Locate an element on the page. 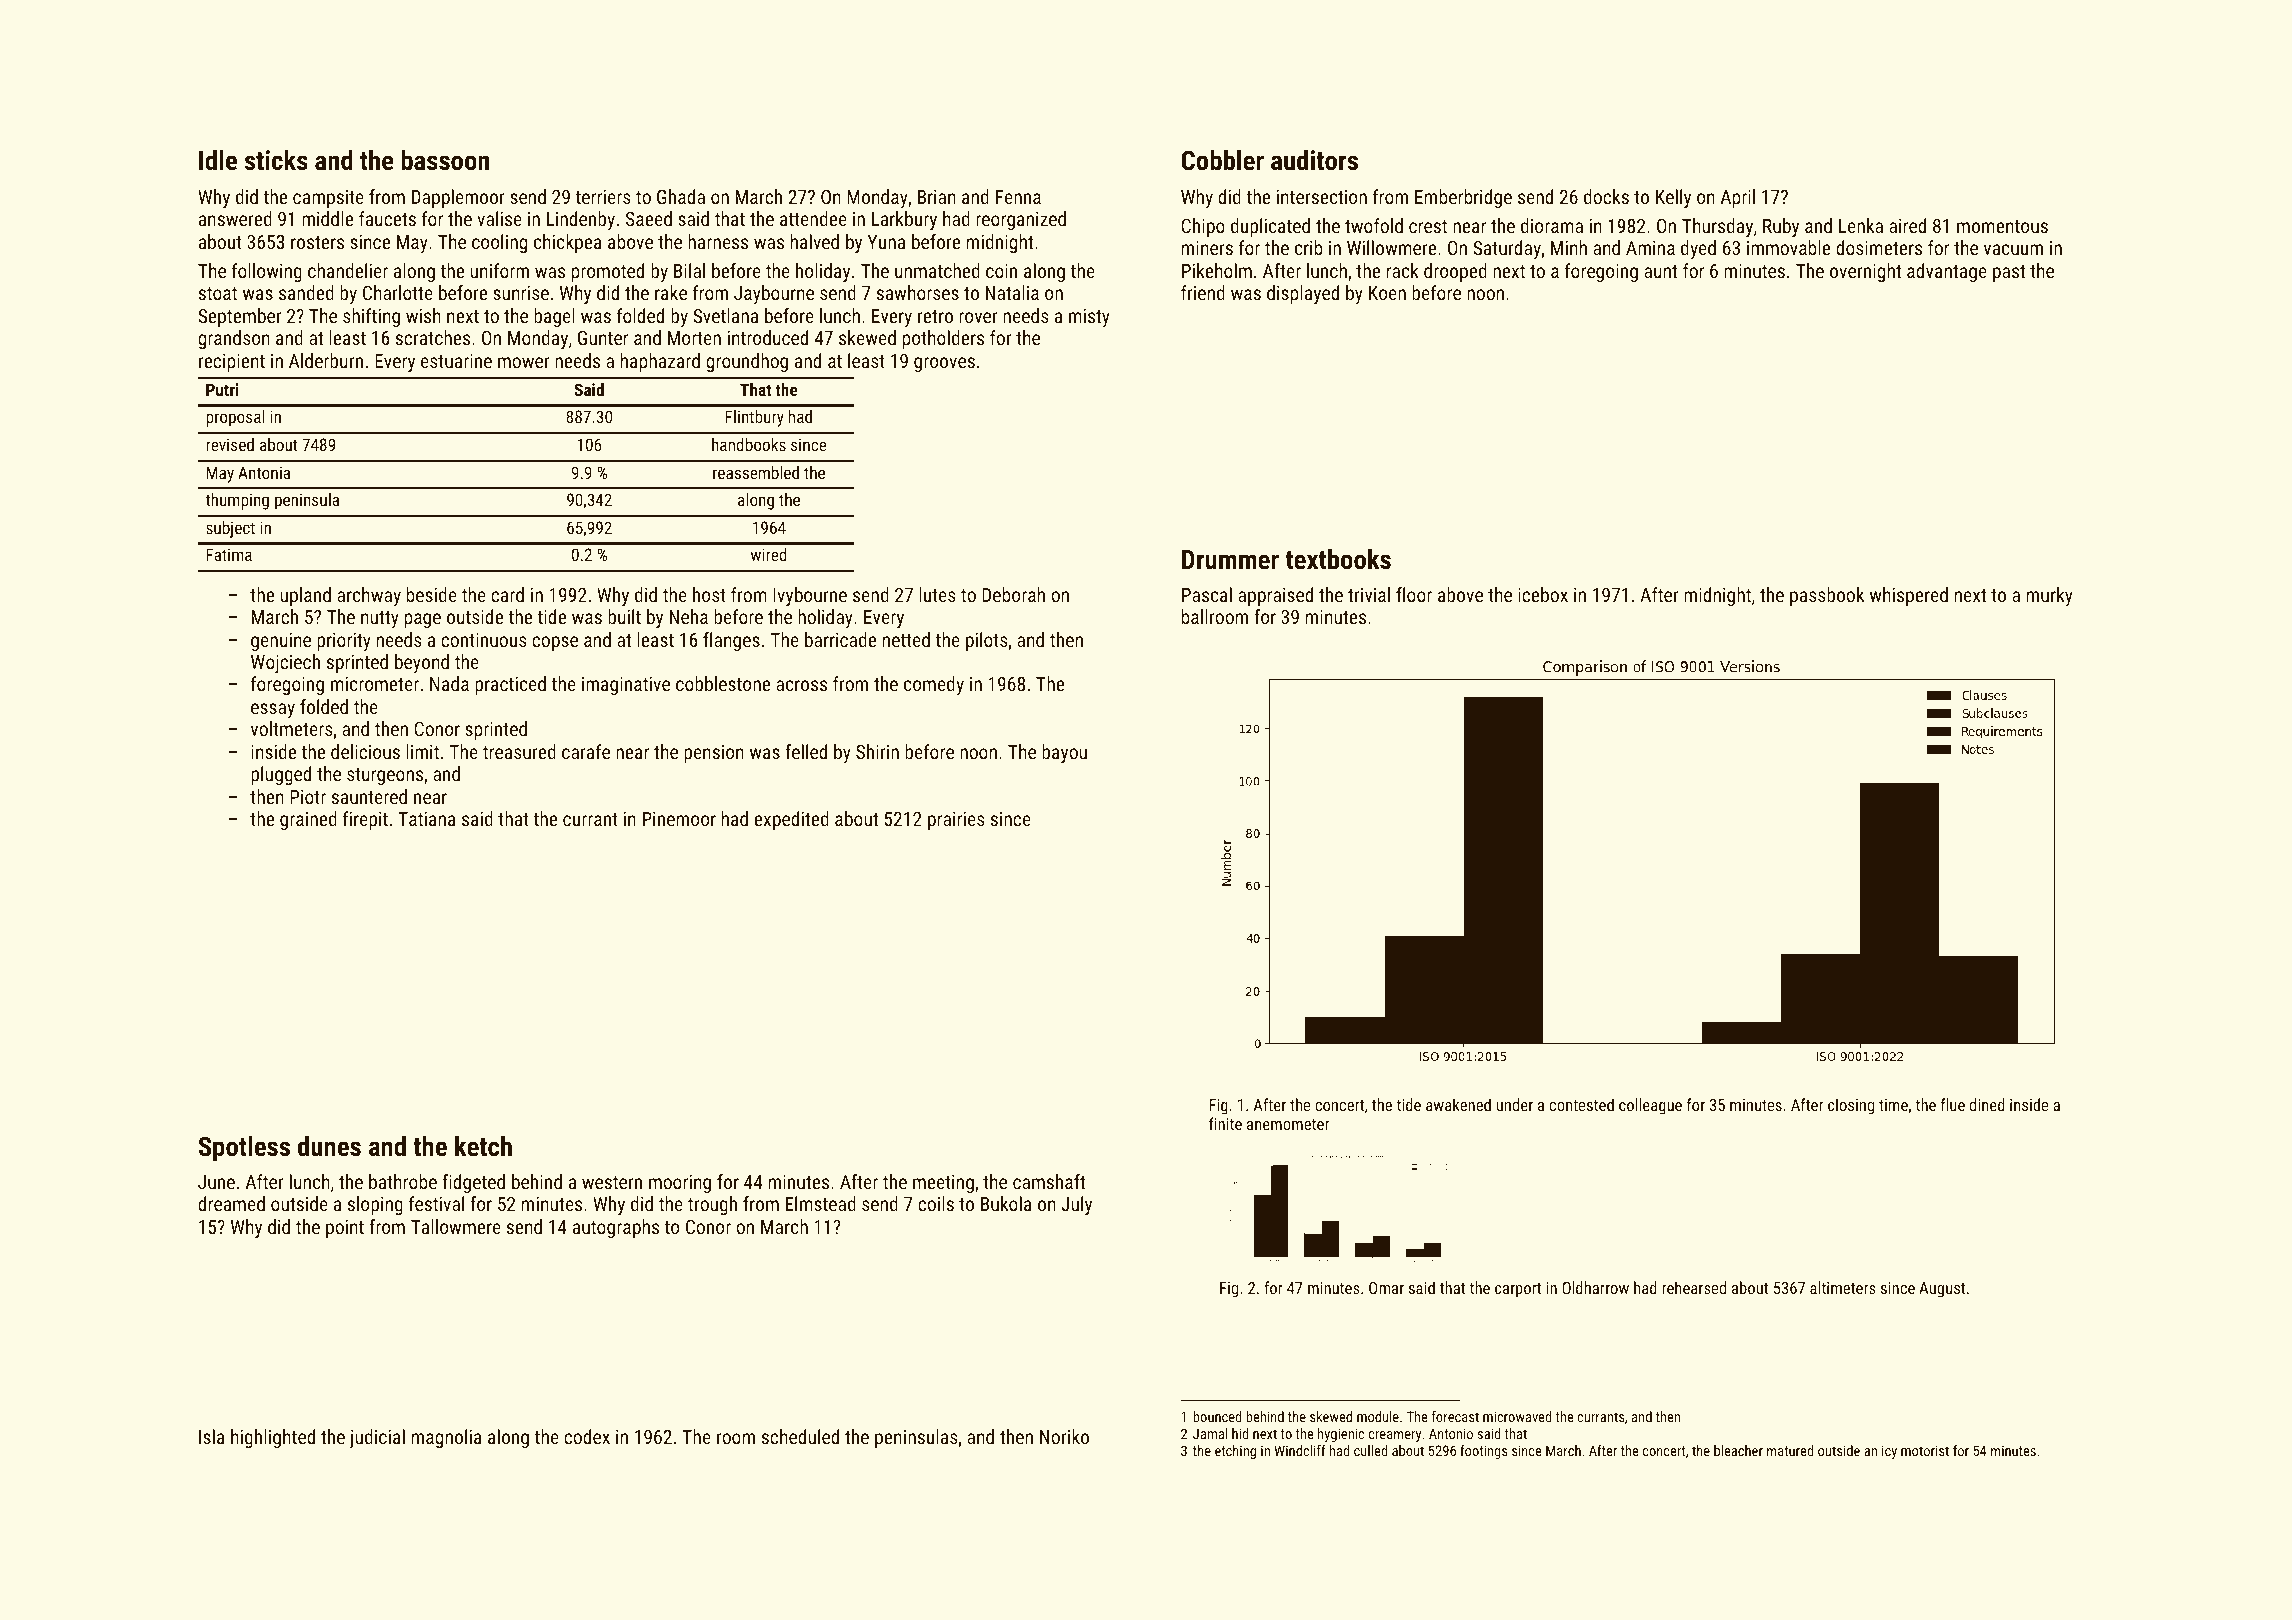 The image size is (2292, 1620). camshaft is located at coordinates (1049, 1181).
